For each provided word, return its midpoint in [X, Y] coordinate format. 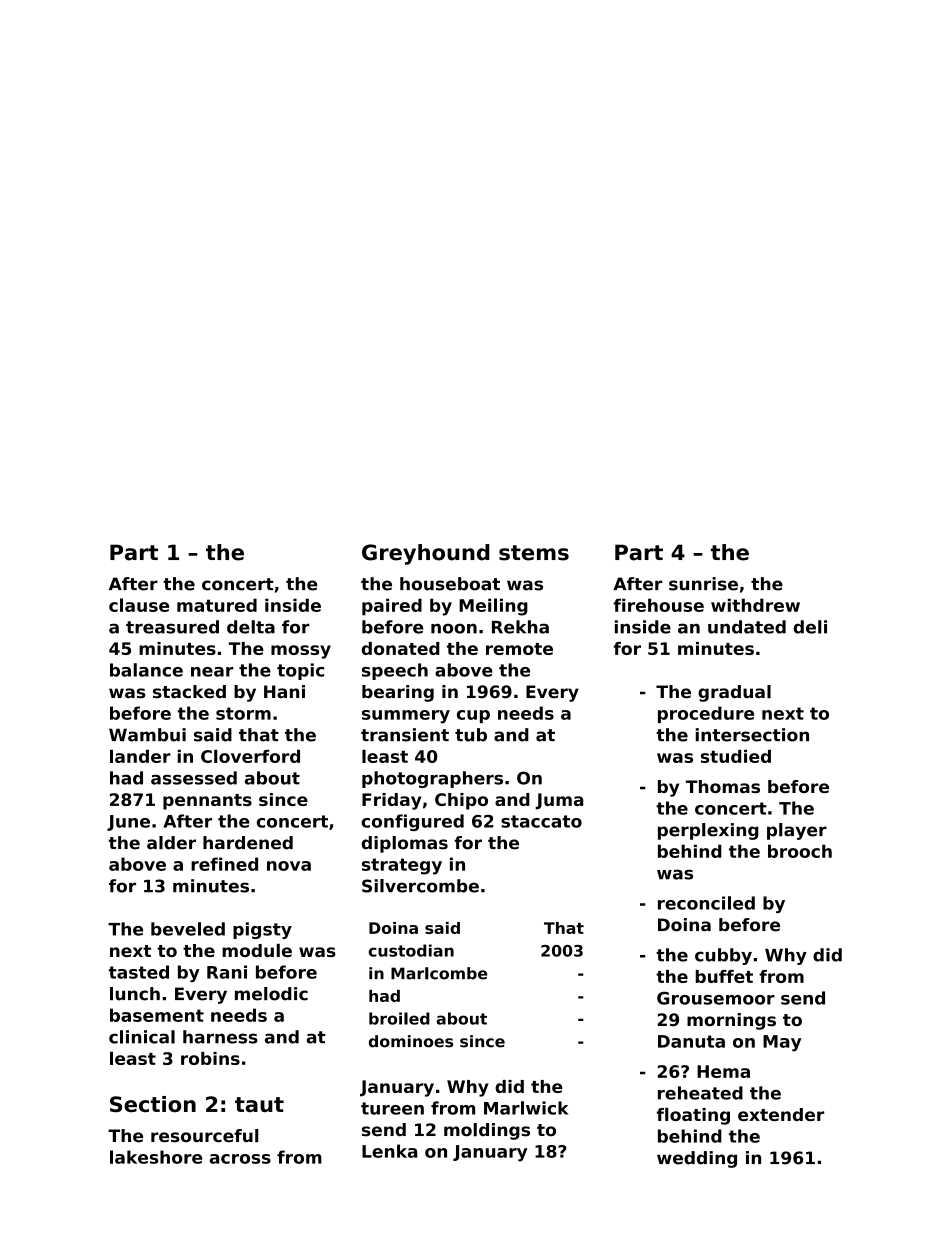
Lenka [389, 1151]
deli [810, 627]
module [257, 950]
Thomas [723, 786]
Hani [284, 692]
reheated [700, 1093]
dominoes [411, 1041]
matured [217, 605]
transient [405, 735]
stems [534, 553]
